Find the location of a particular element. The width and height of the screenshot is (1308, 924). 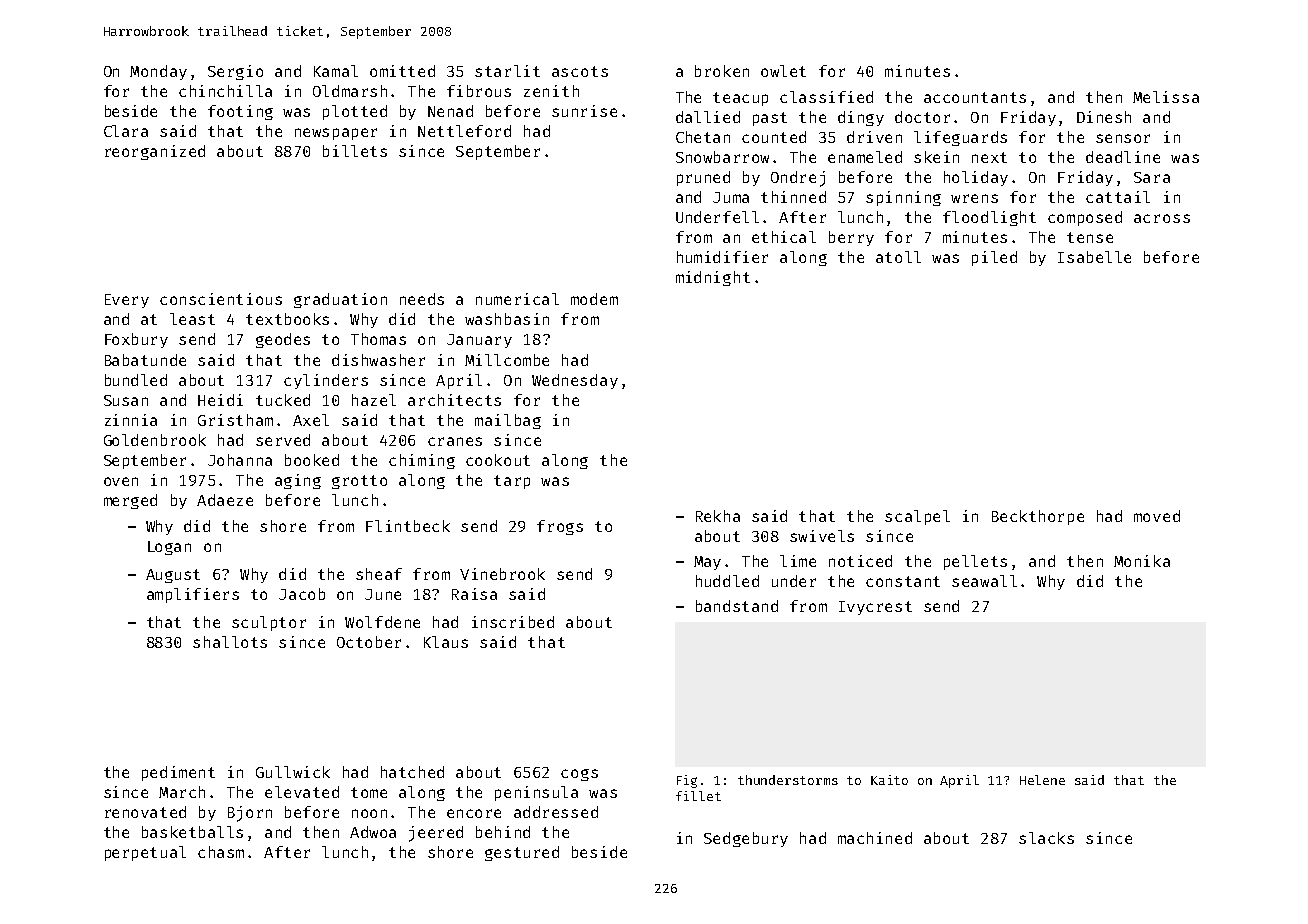

doctor is located at coordinates (922, 117).
